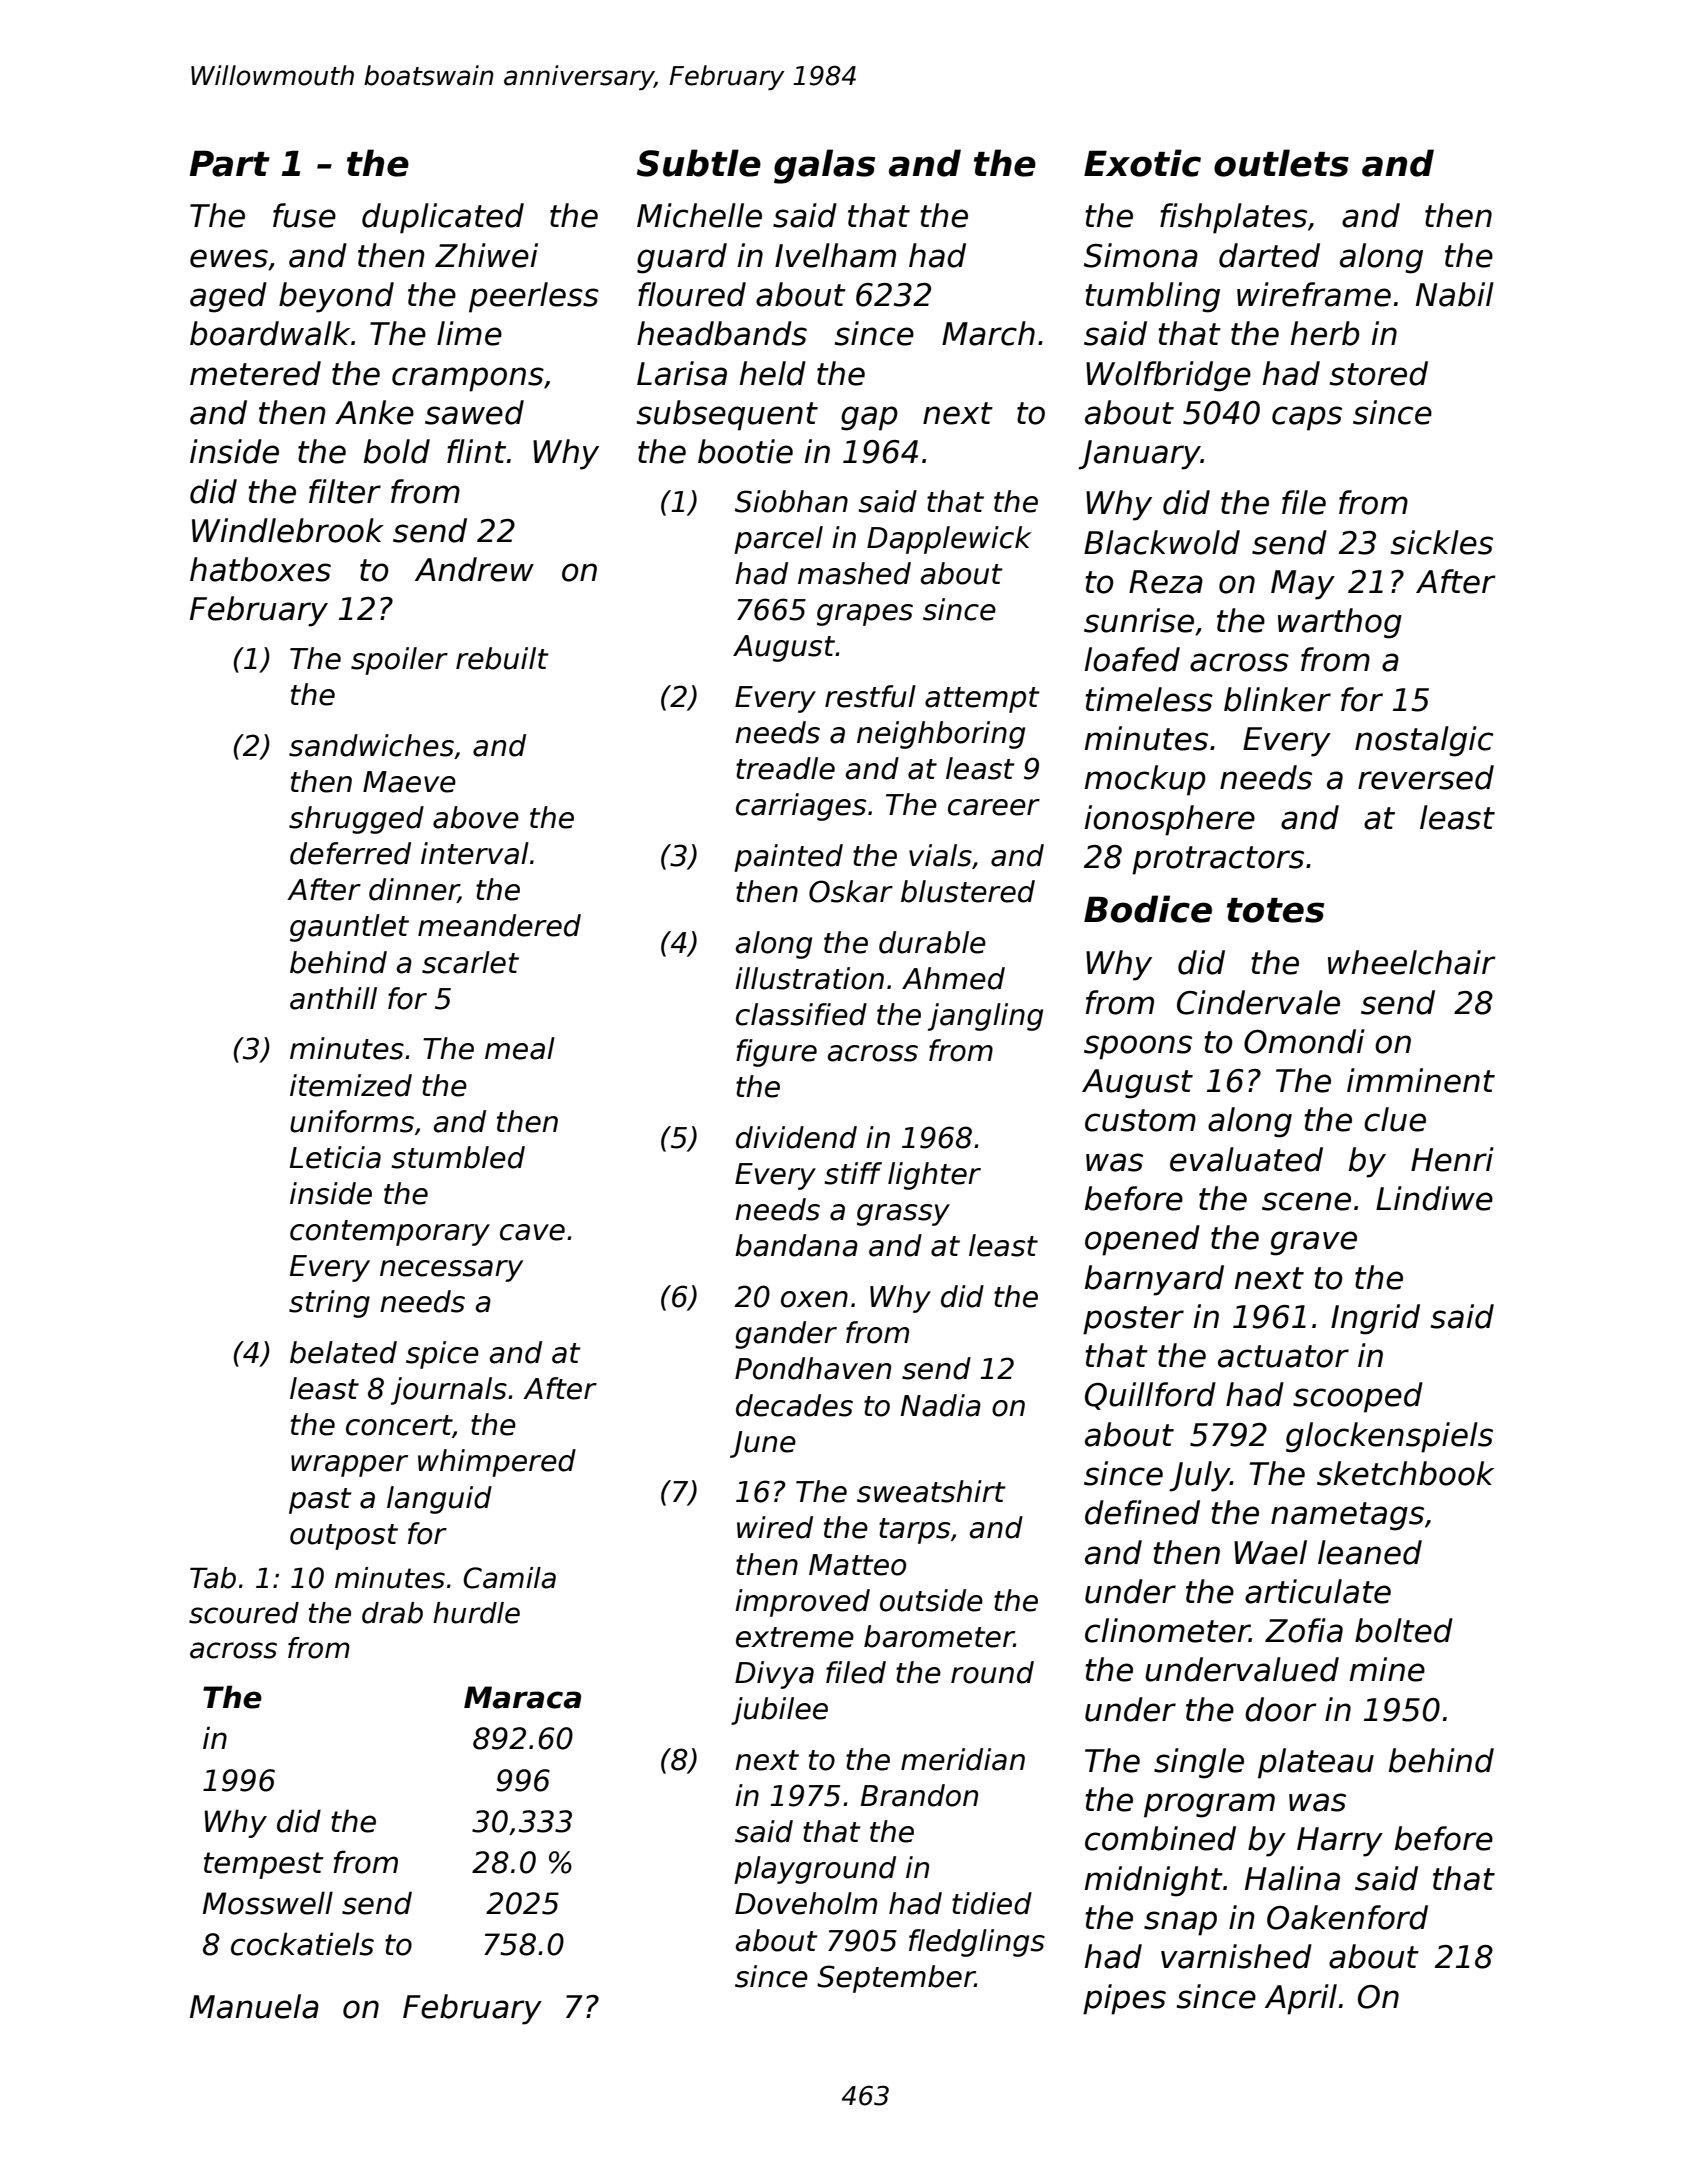 This document has width=1683, height=2178. Describe the element at coordinates (896, 1979) in the document. I see `September` at that location.
